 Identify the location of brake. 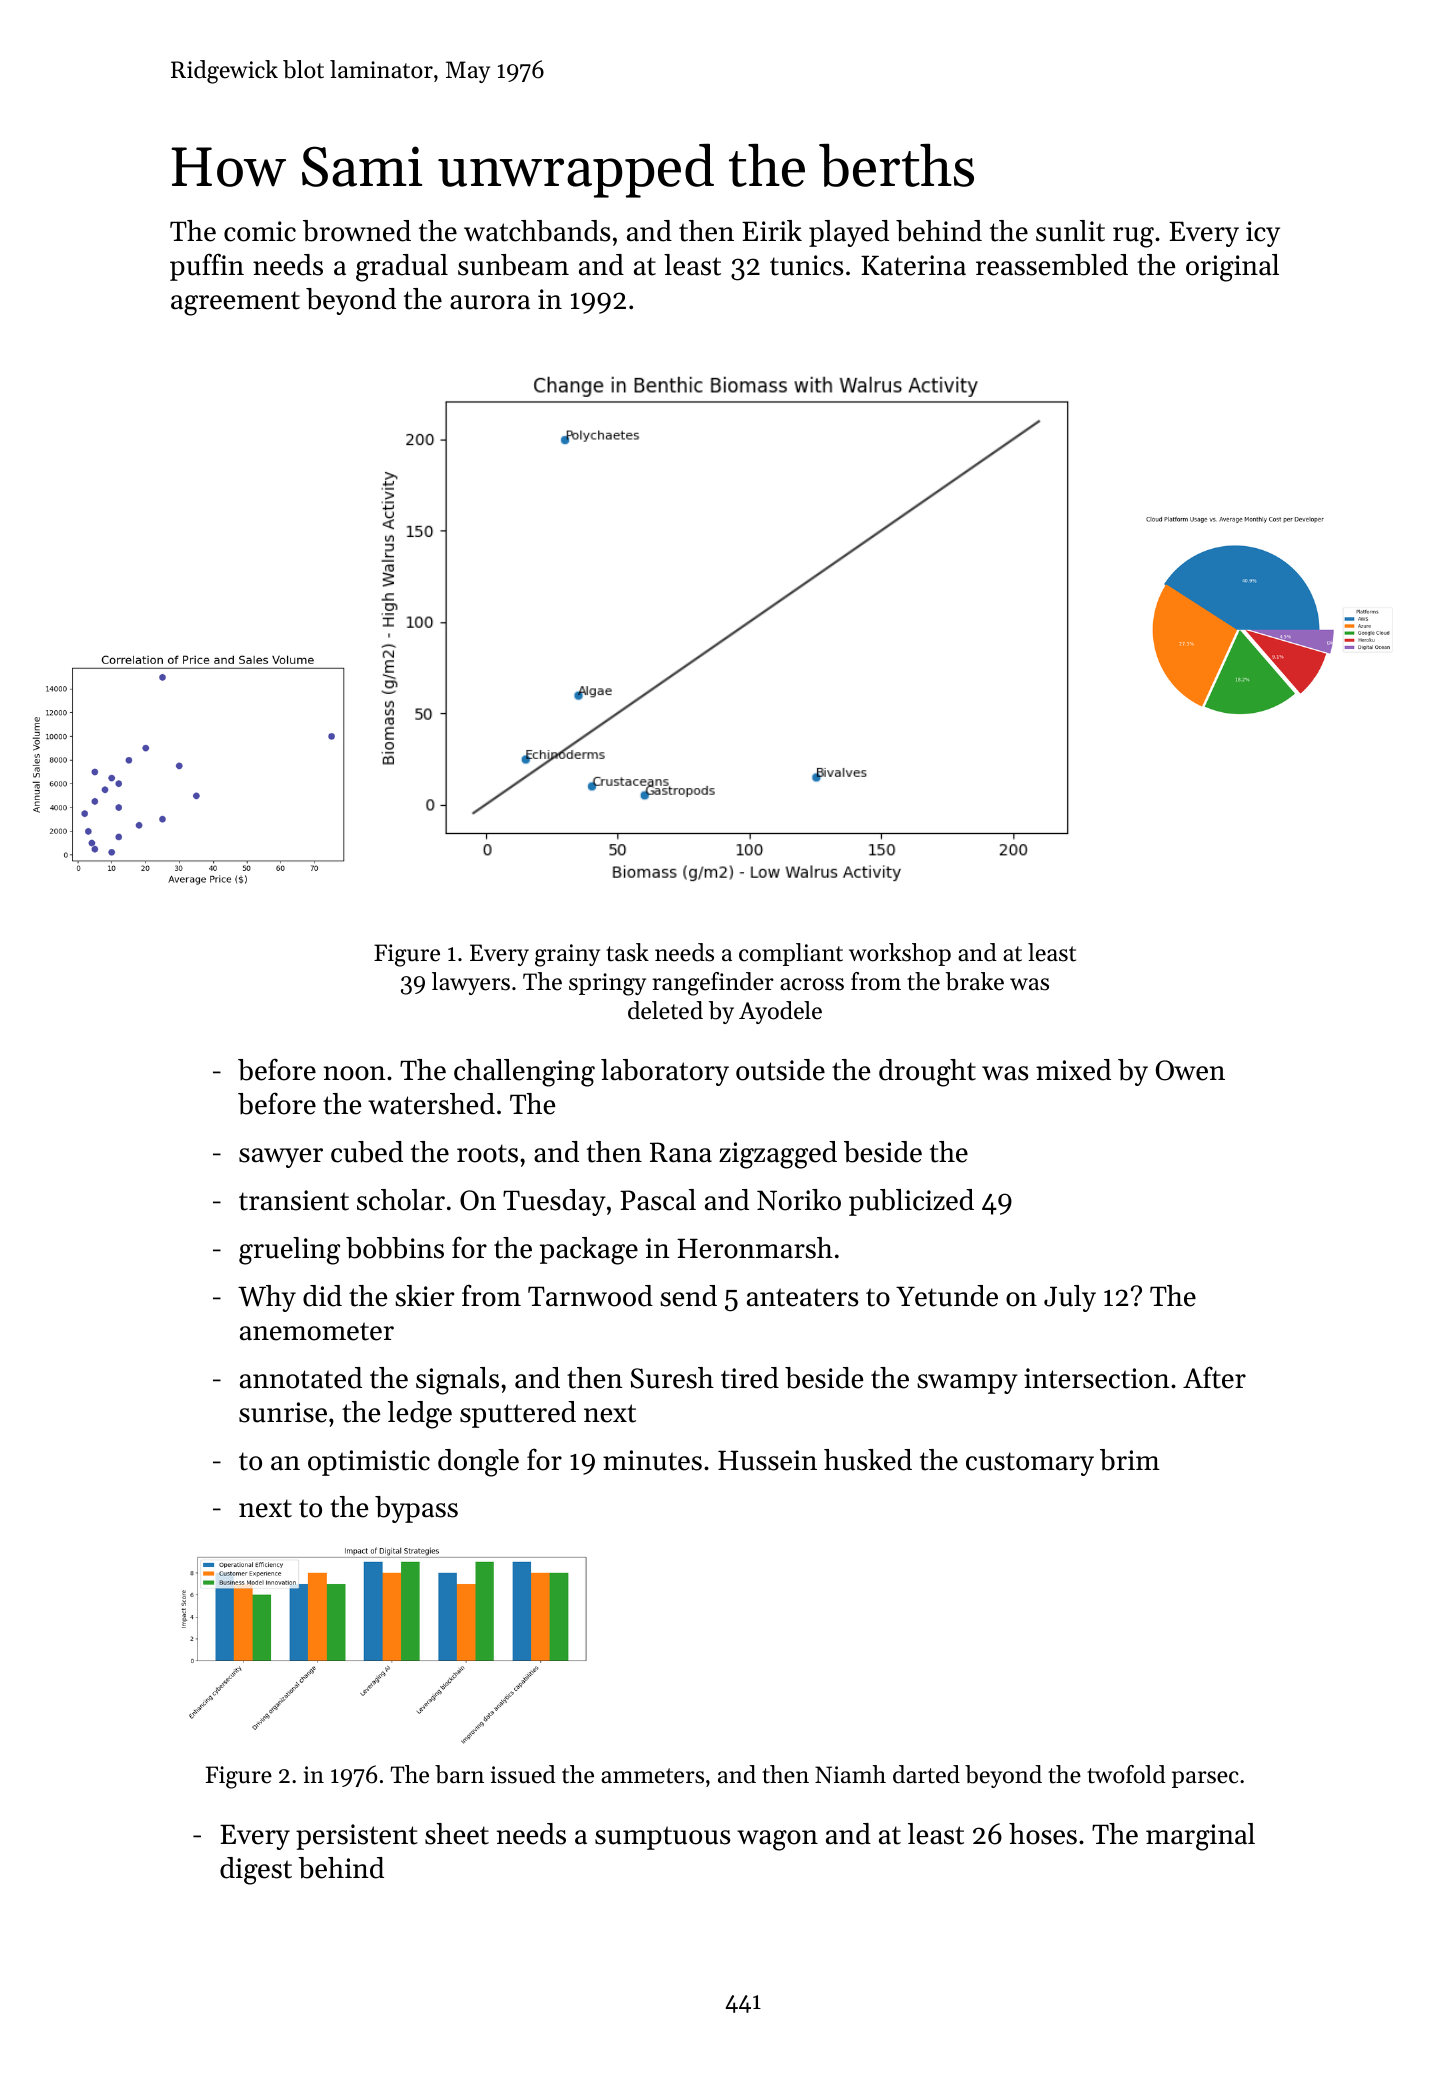
(975, 981).
